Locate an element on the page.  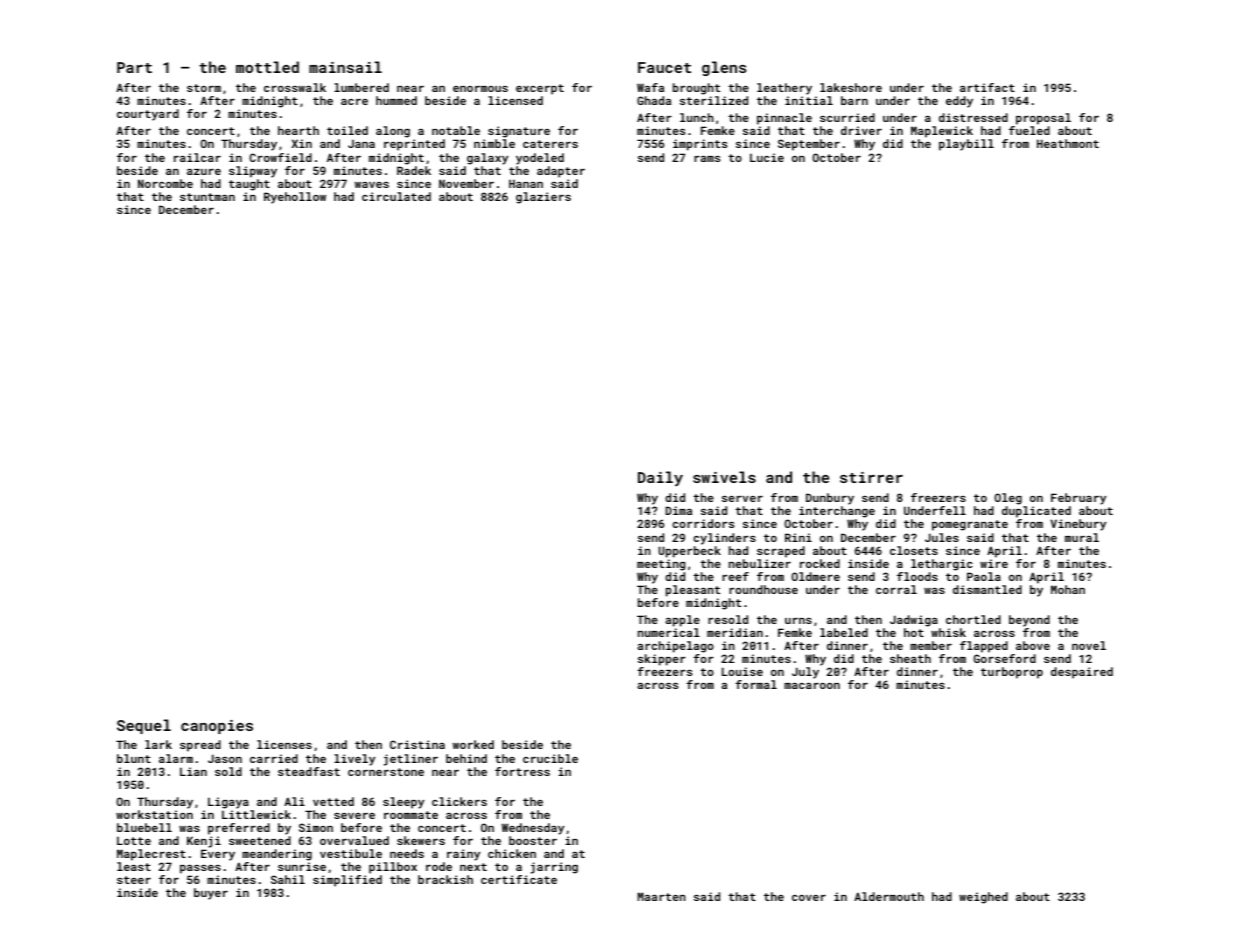
needs is located at coordinates (407, 853).
